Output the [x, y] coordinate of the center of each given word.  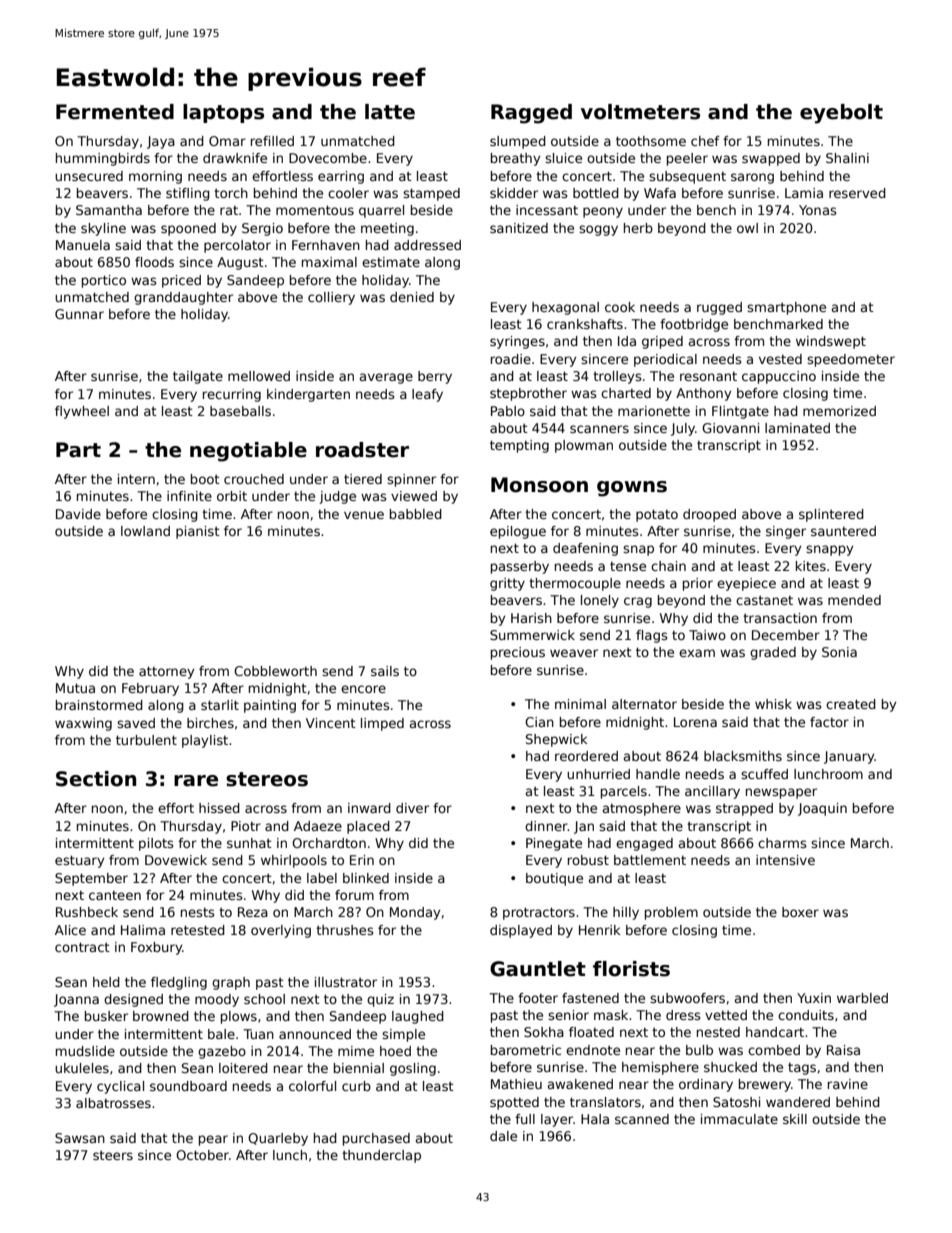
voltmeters [640, 112]
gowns [632, 489]
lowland [145, 531]
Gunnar [79, 314]
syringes [517, 342]
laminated [797, 428]
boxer [800, 912]
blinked [366, 878]
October [202, 1155]
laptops [223, 113]
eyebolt [841, 114]
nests [198, 912]
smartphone [786, 308]
